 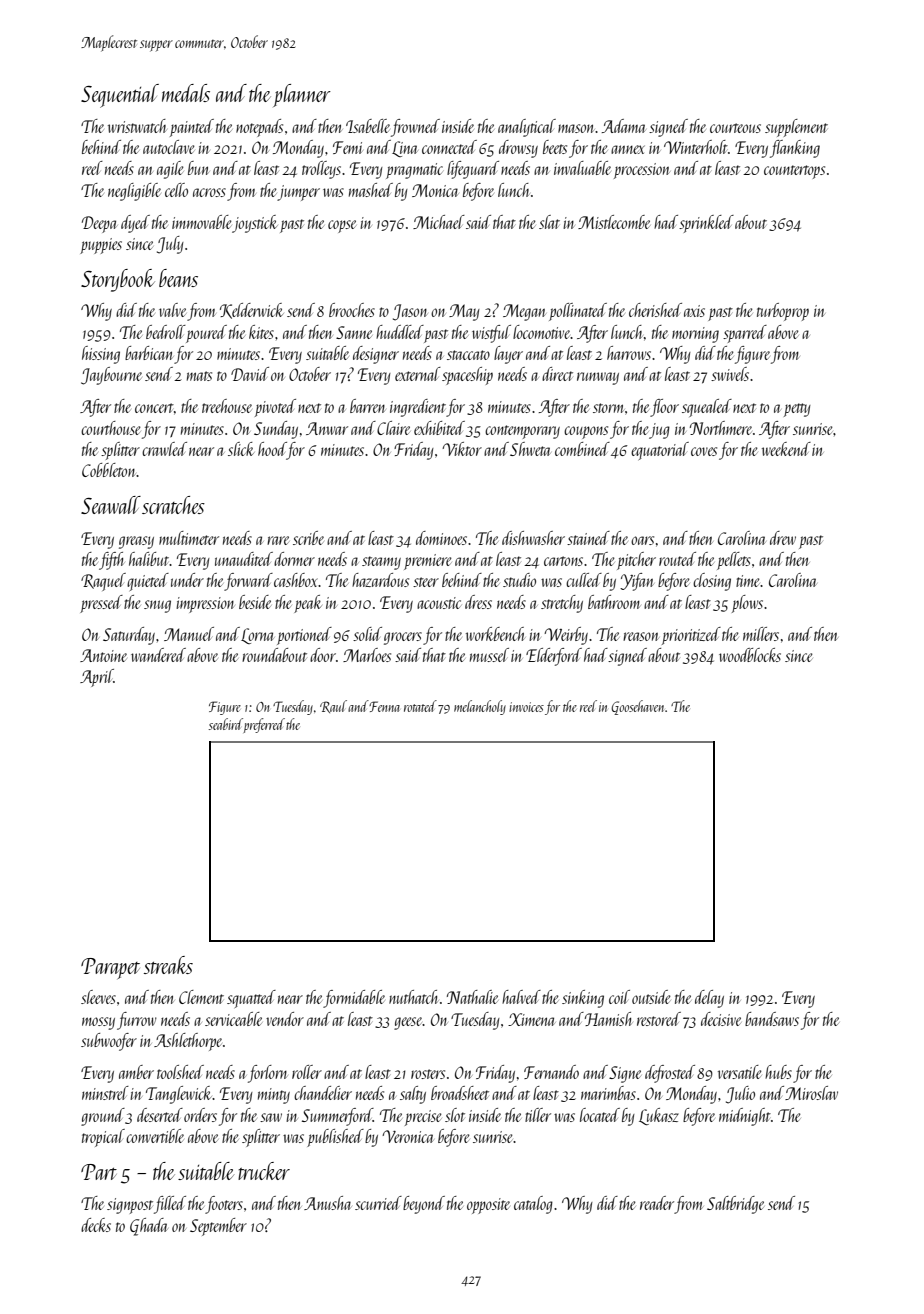 What do you see at coordinates (368, 126) in the screenshot?
I see `Isabelle` at bounding box center [368, 126].
